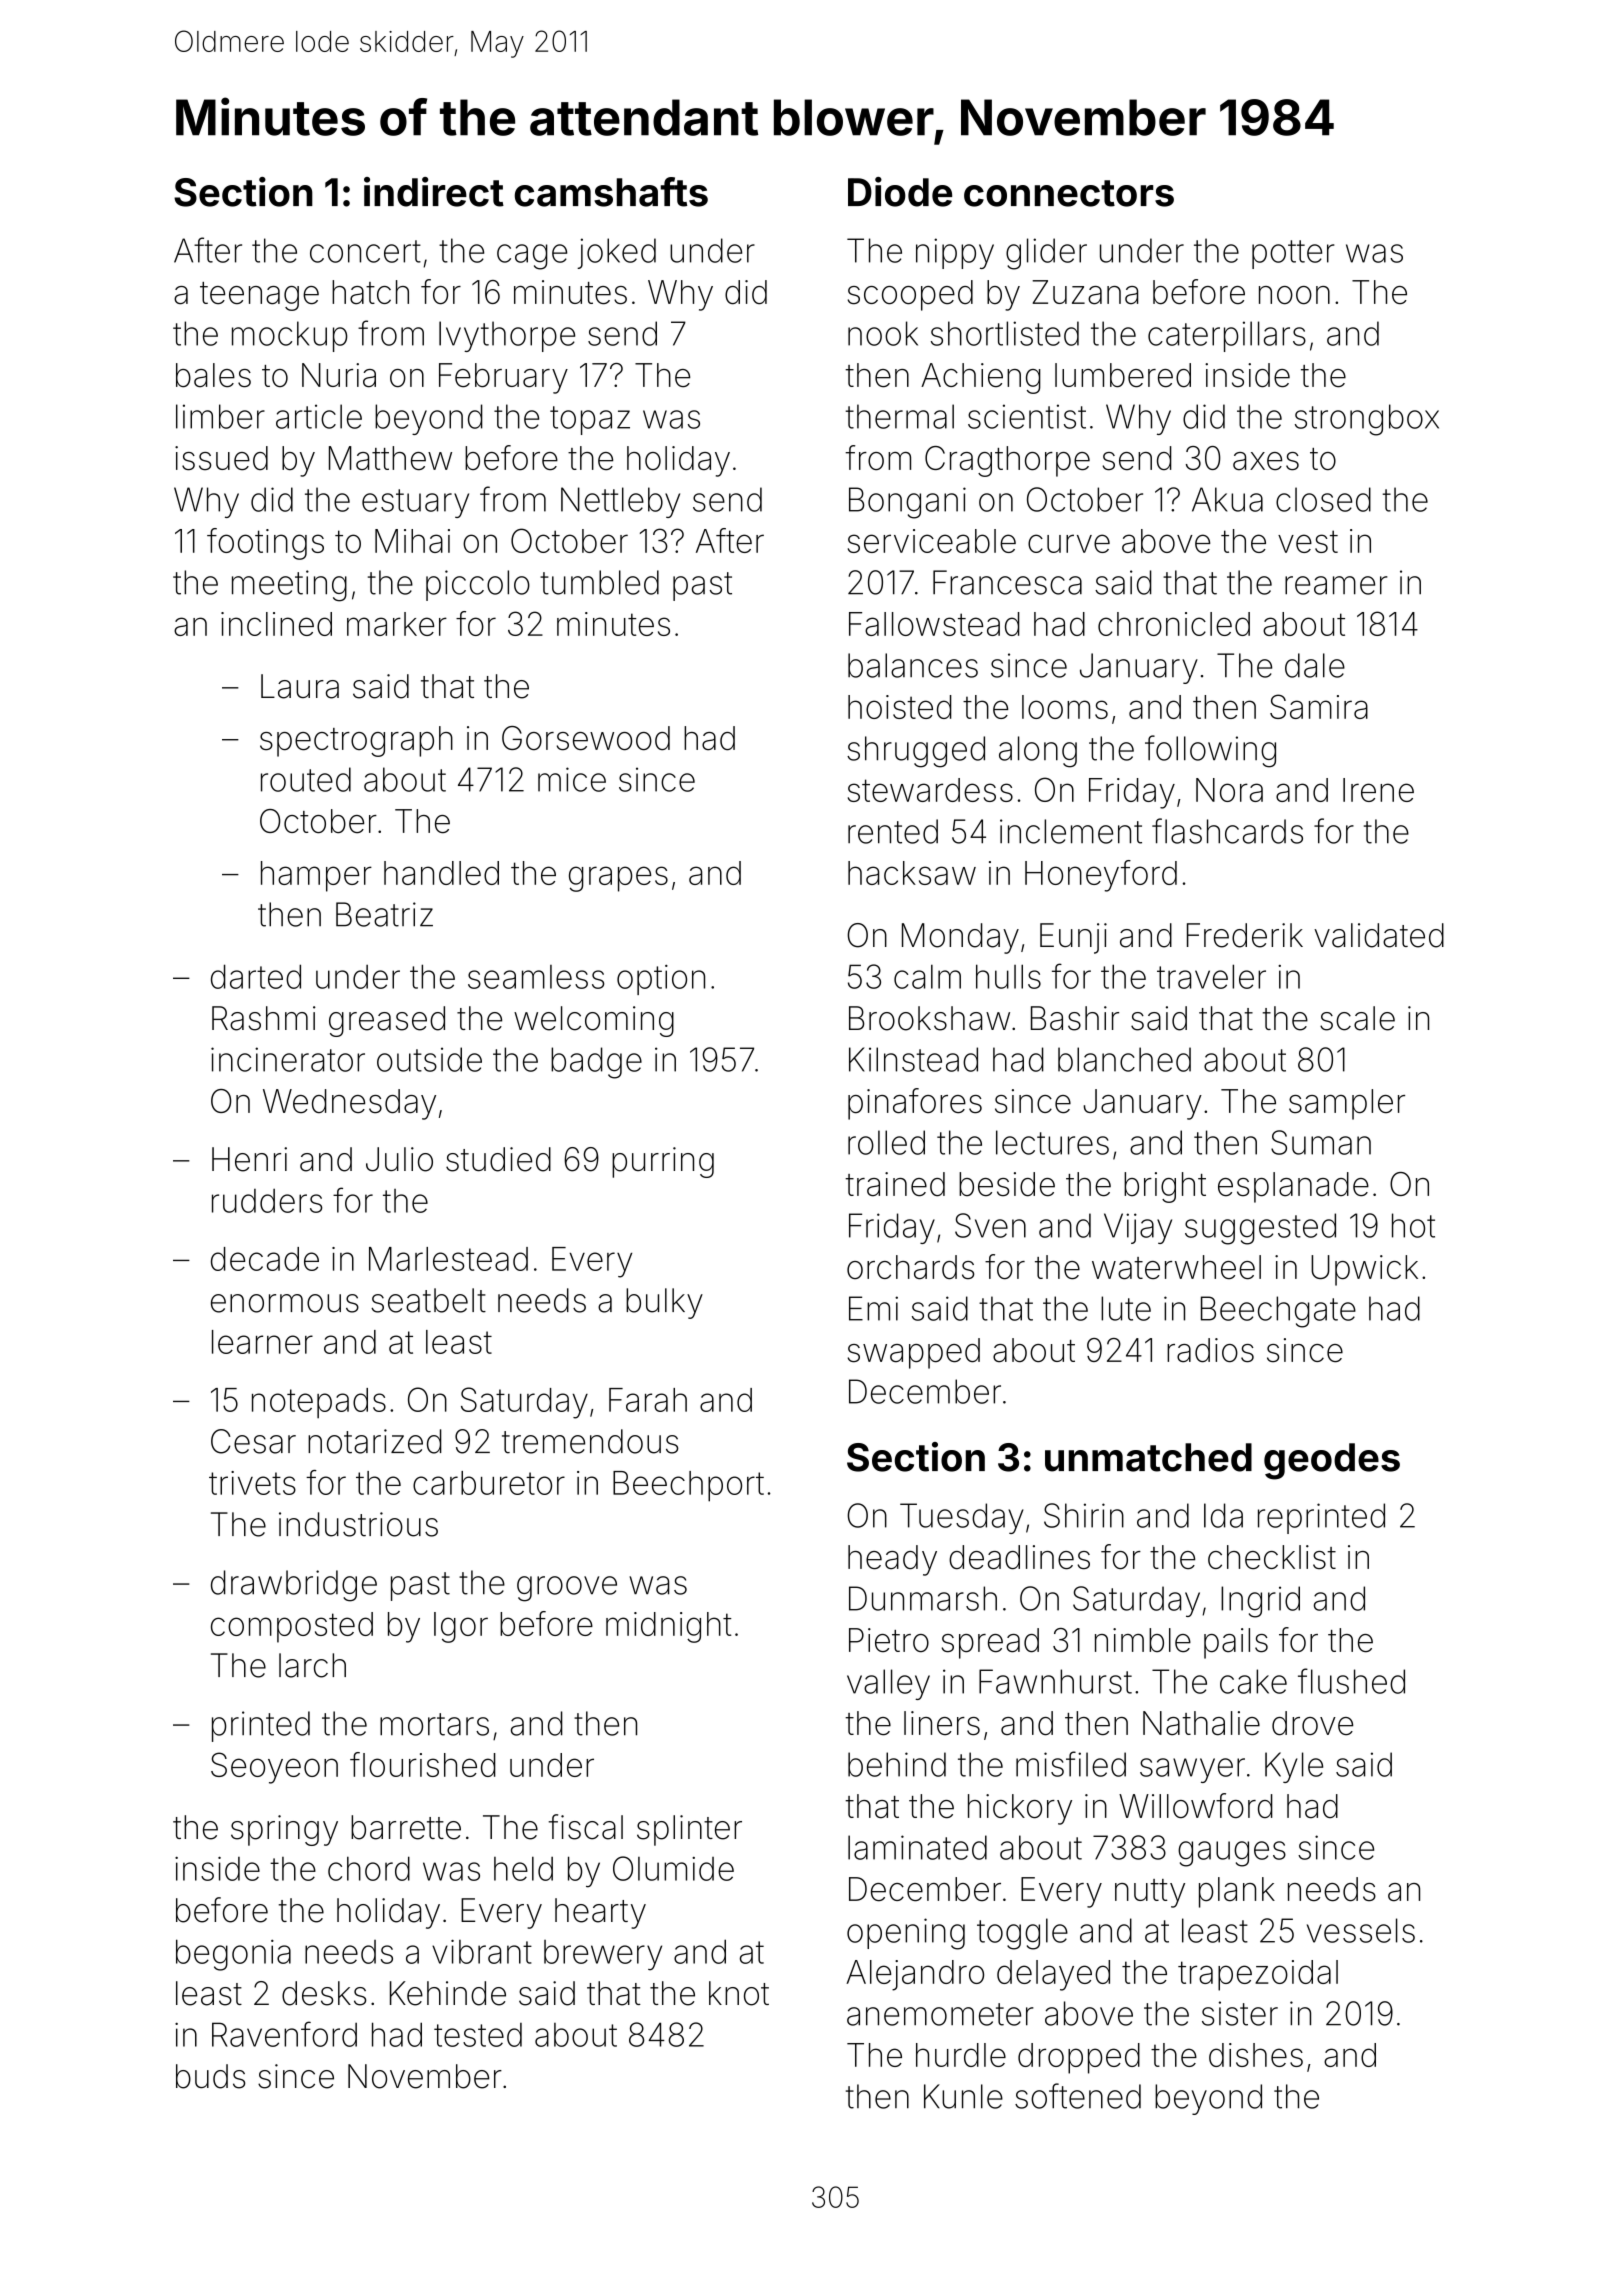 Image resolution: width=1620 pixels, height=2292 pixels. Describe the element at coordinates (673, 1868) in the screenshot. I see `Olumide` at that location.
